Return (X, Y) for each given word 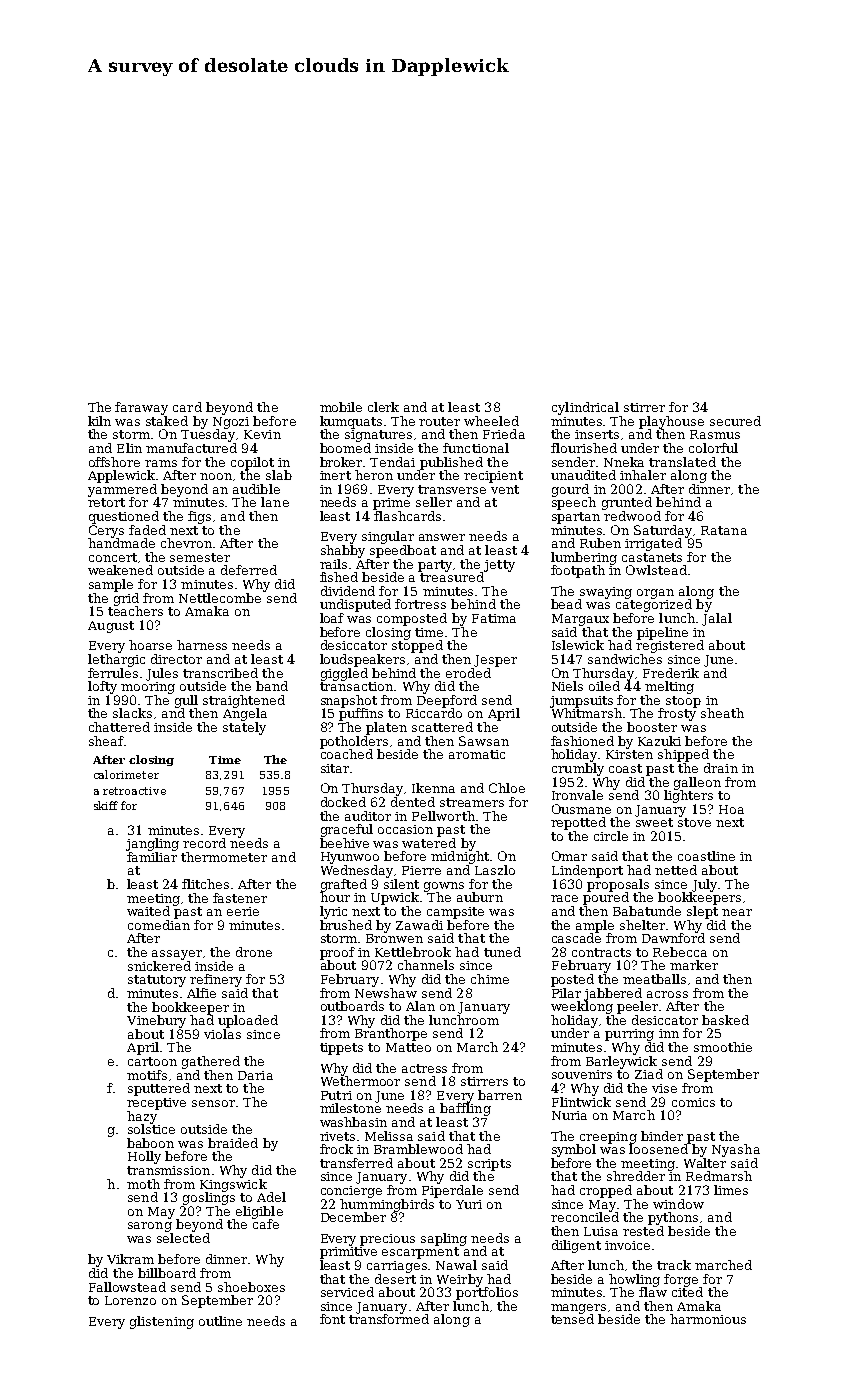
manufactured (191, 448)
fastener (240, 898)
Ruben (600, 543)
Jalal (717, 619)
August (111, 627)
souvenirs (582, 1074)
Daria (255, 1075)
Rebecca (680, 952)
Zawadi (419, 925)
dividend (348, 591)
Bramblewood (418, 1149)
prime (391, 504)
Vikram (130, 1259)
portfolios (487, 1293)
